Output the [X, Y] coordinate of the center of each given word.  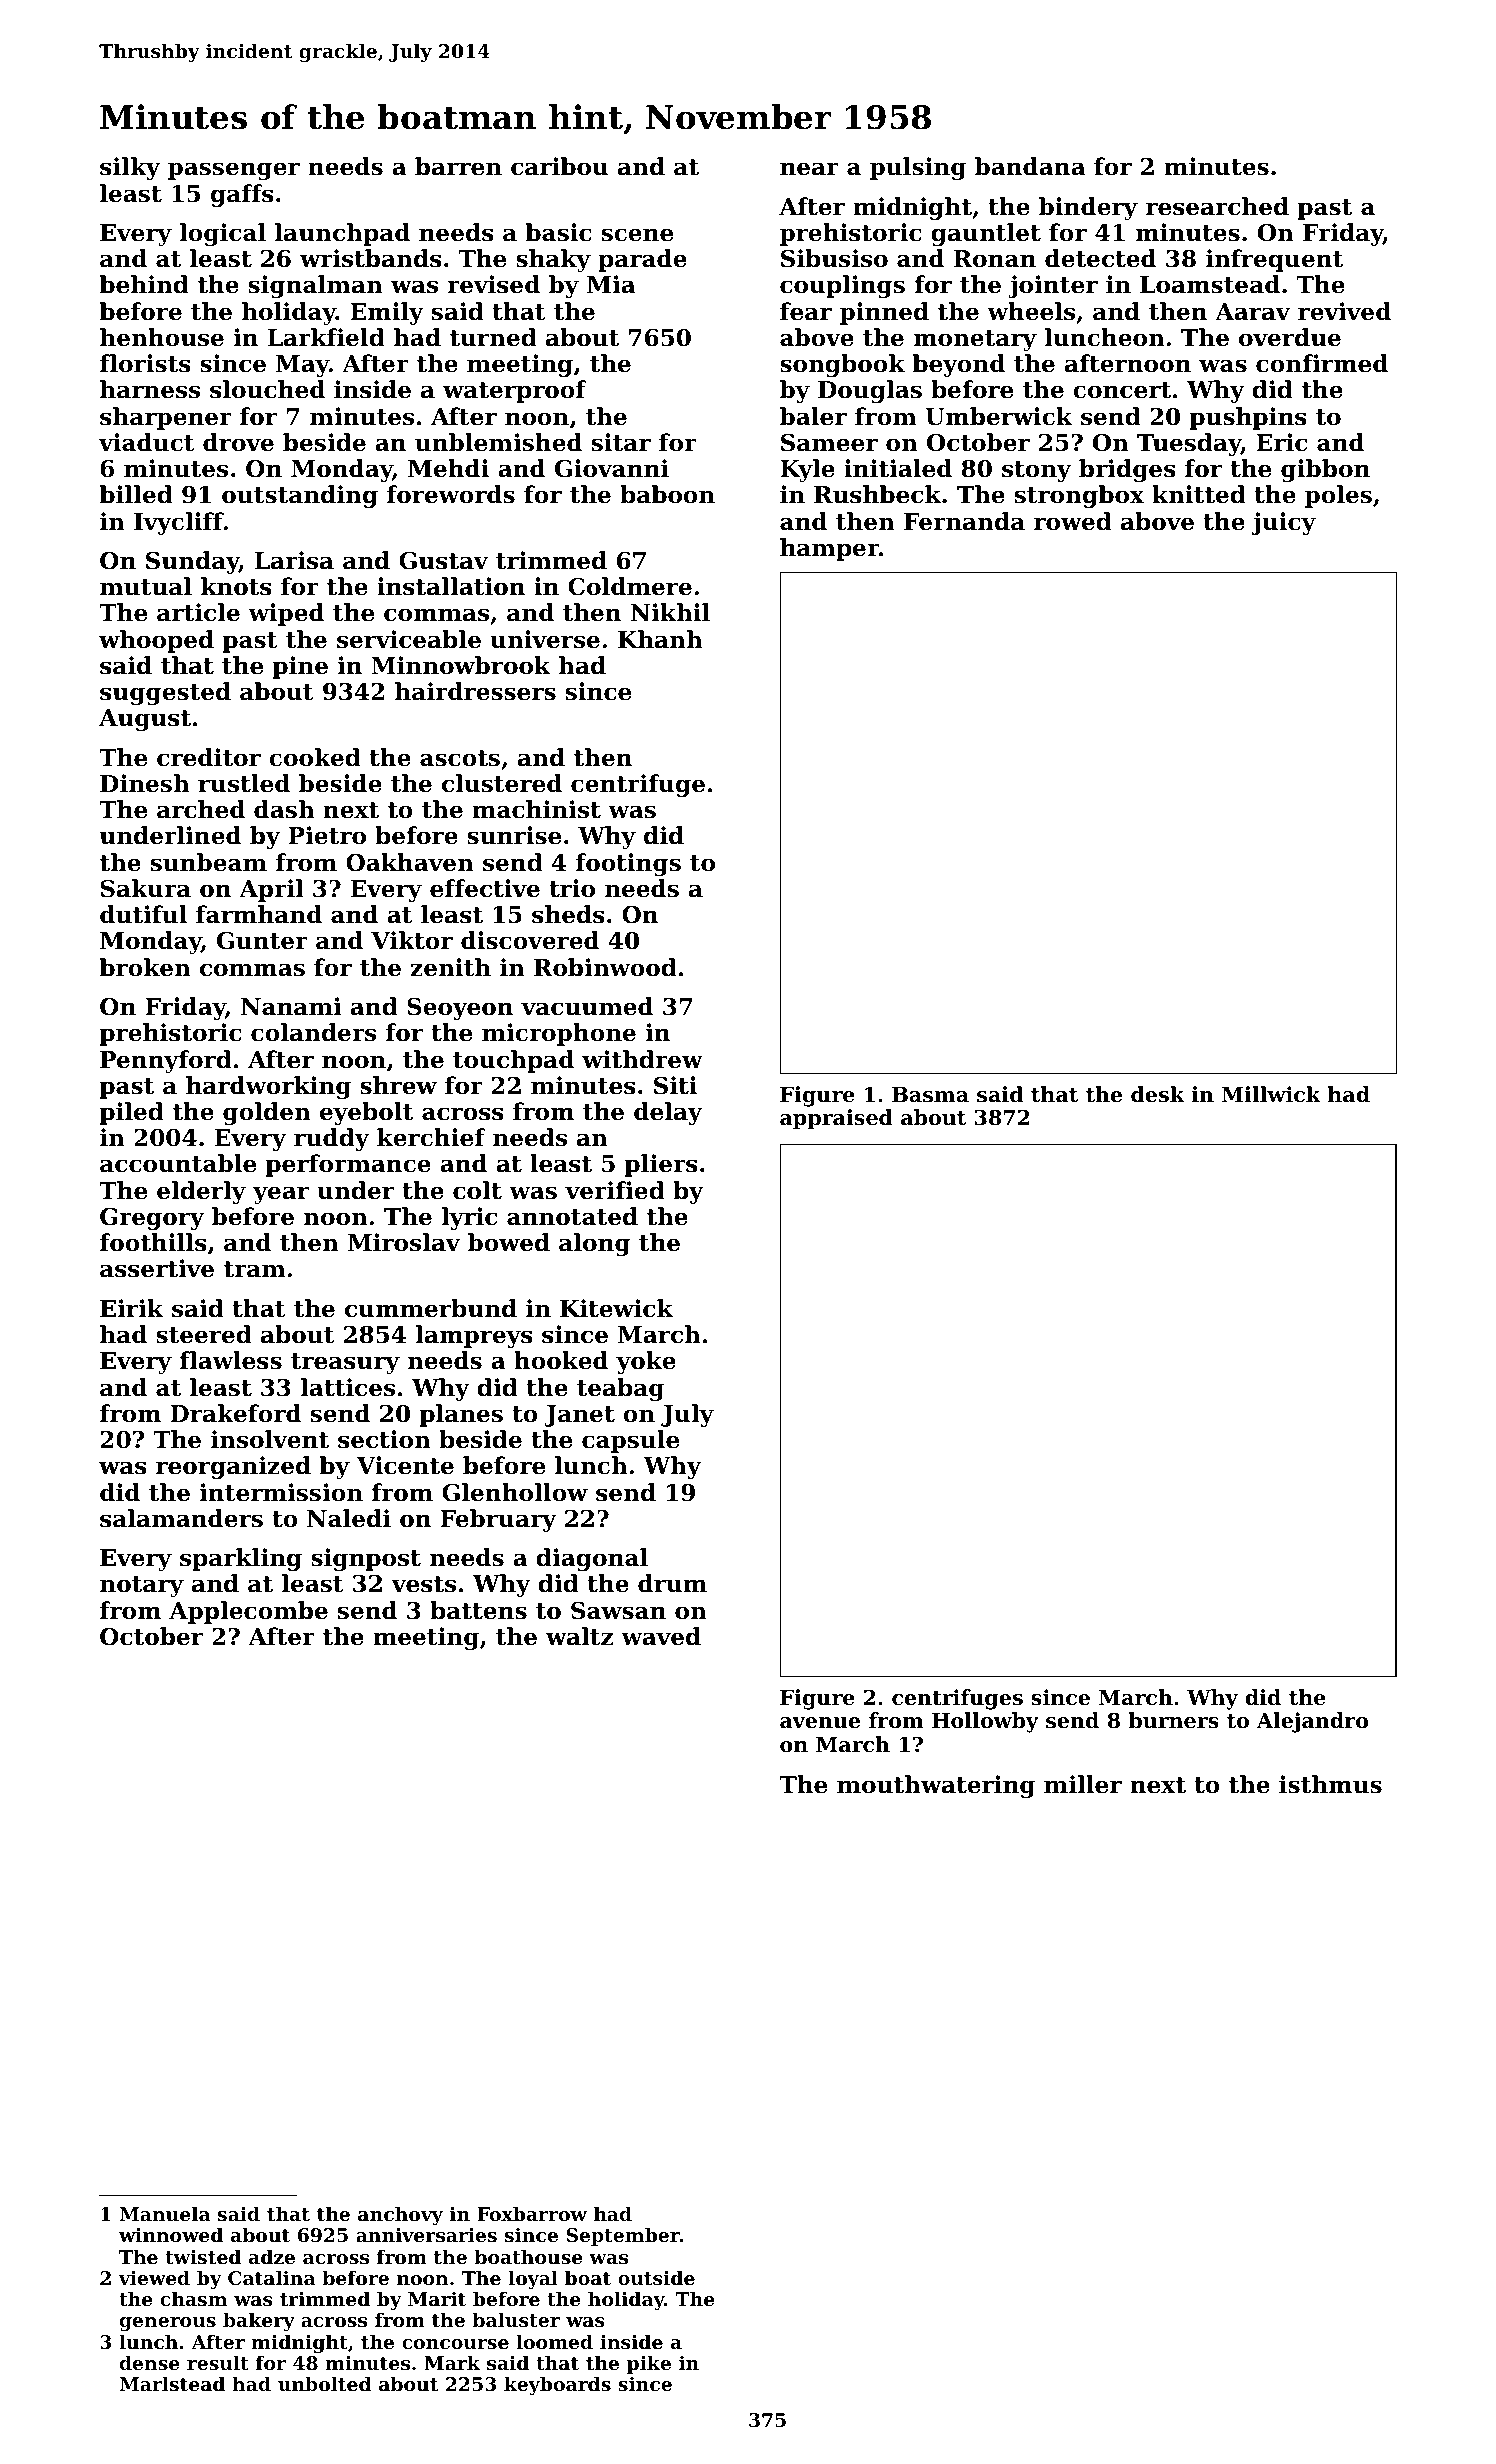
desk [1158, 1094]
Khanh [660, 639]
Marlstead [172, 2384]
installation [451, 586]
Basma [930, 1095]
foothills [153, 1242]
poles [1338, 496]
